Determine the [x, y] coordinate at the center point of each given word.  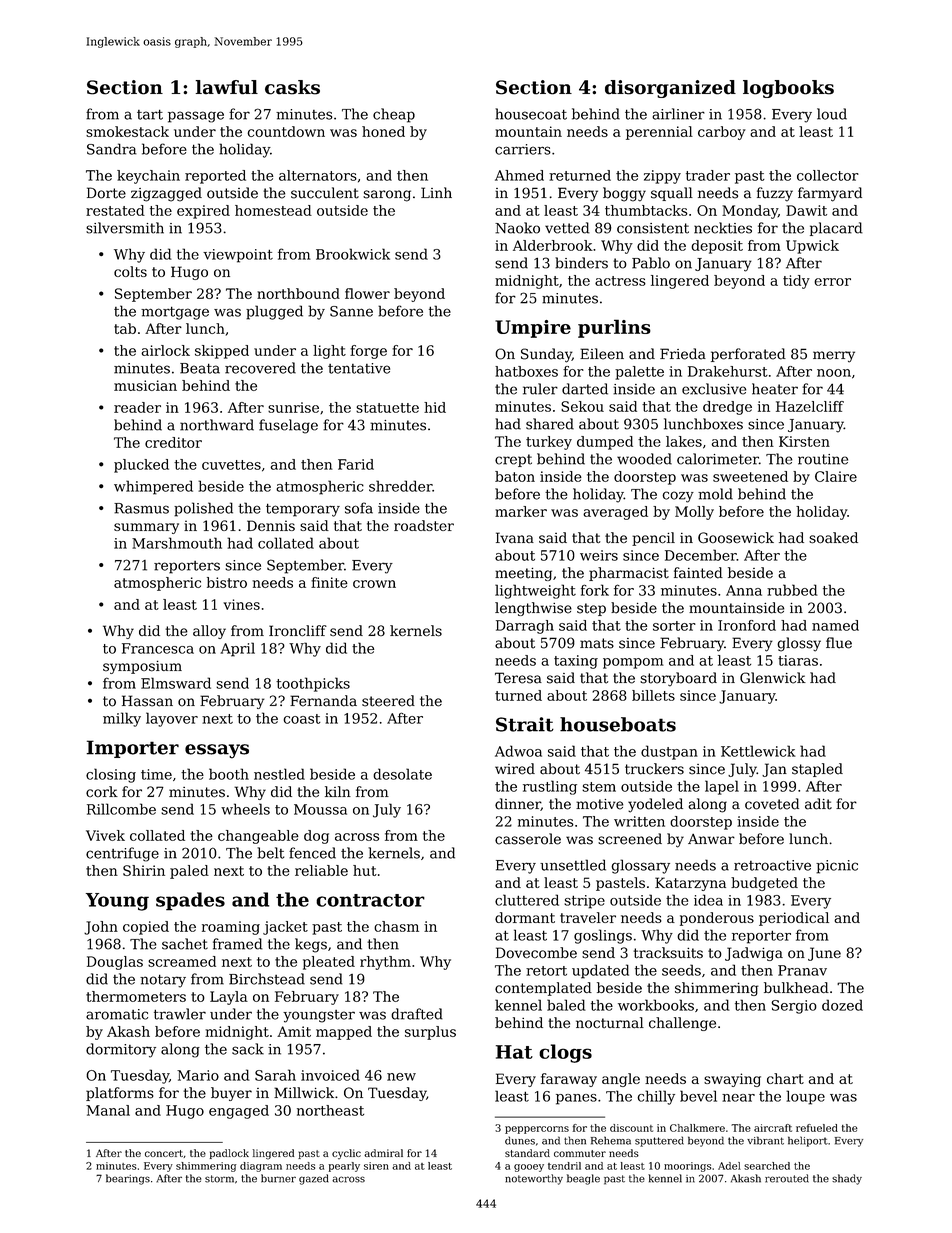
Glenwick [773, 678]
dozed [842, 1005]
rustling [550, 787]
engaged [239, 1112]
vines [241, 604]
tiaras [798, 660]
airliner [678, 114]
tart [150, 114]
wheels [245, 809]
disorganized [670, 89]
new [401, 1077]
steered [388, 701]
